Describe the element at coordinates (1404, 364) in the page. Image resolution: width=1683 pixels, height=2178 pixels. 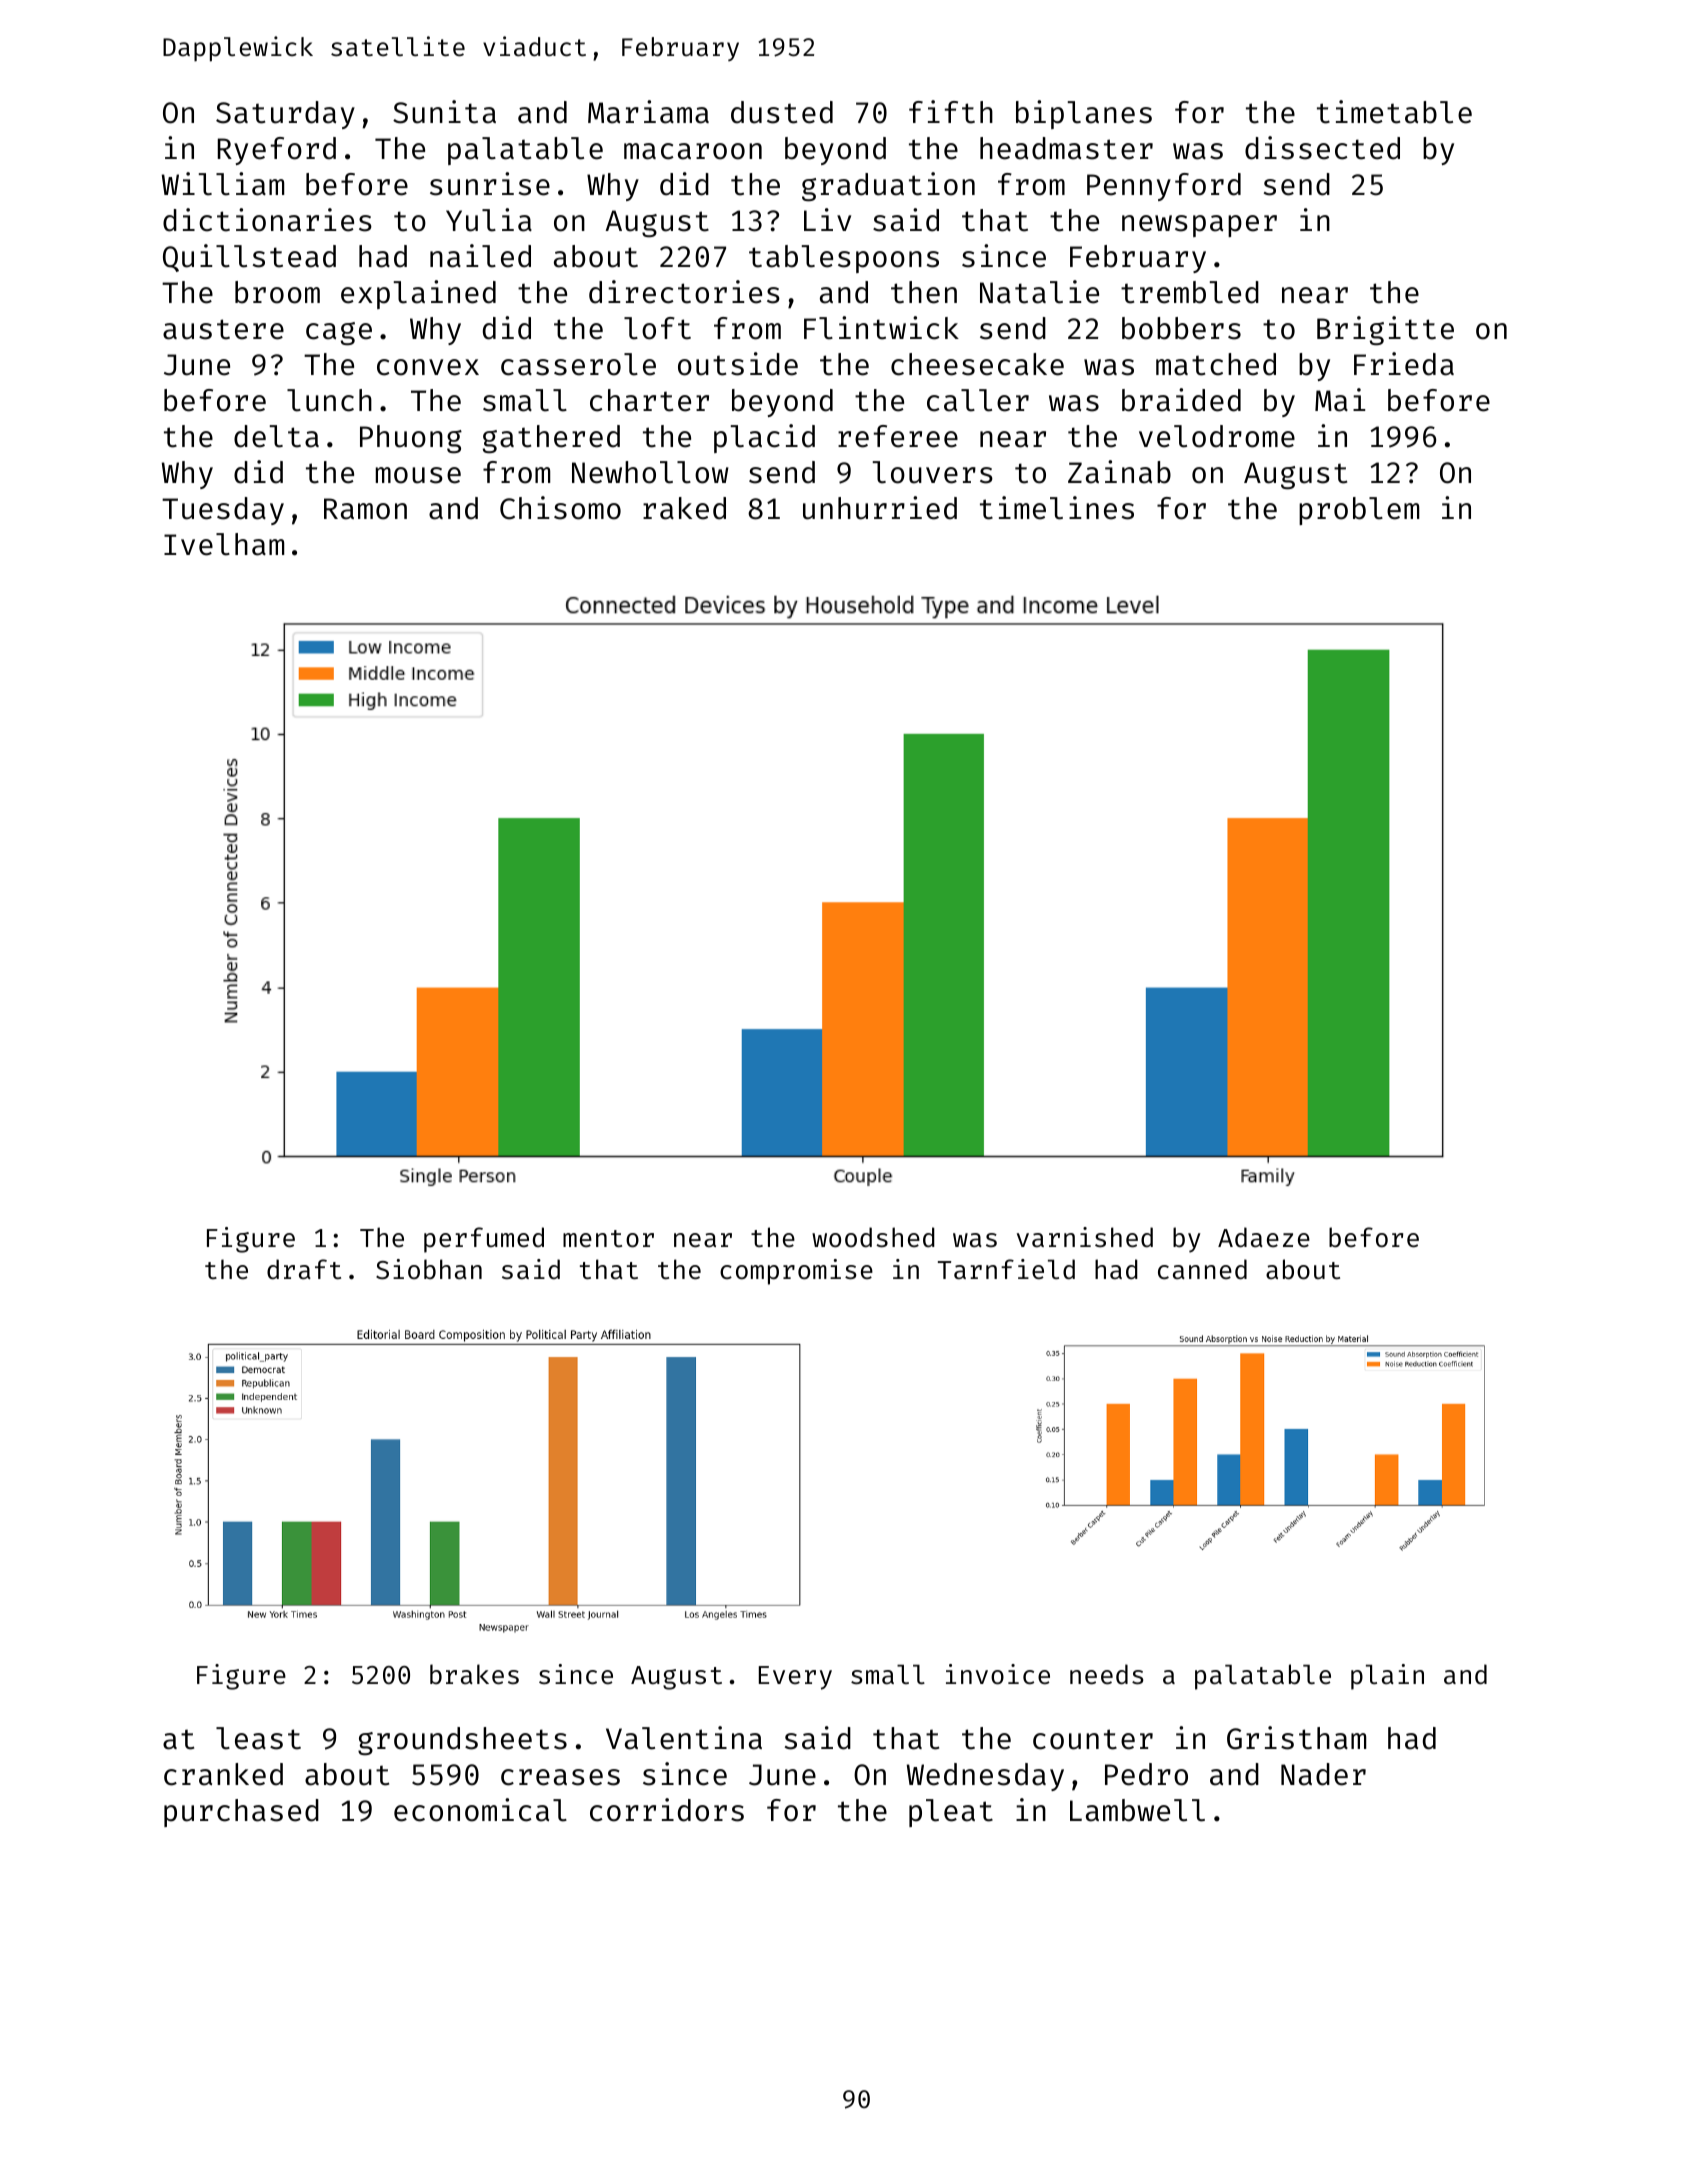
I see `Frieda` at that location.
